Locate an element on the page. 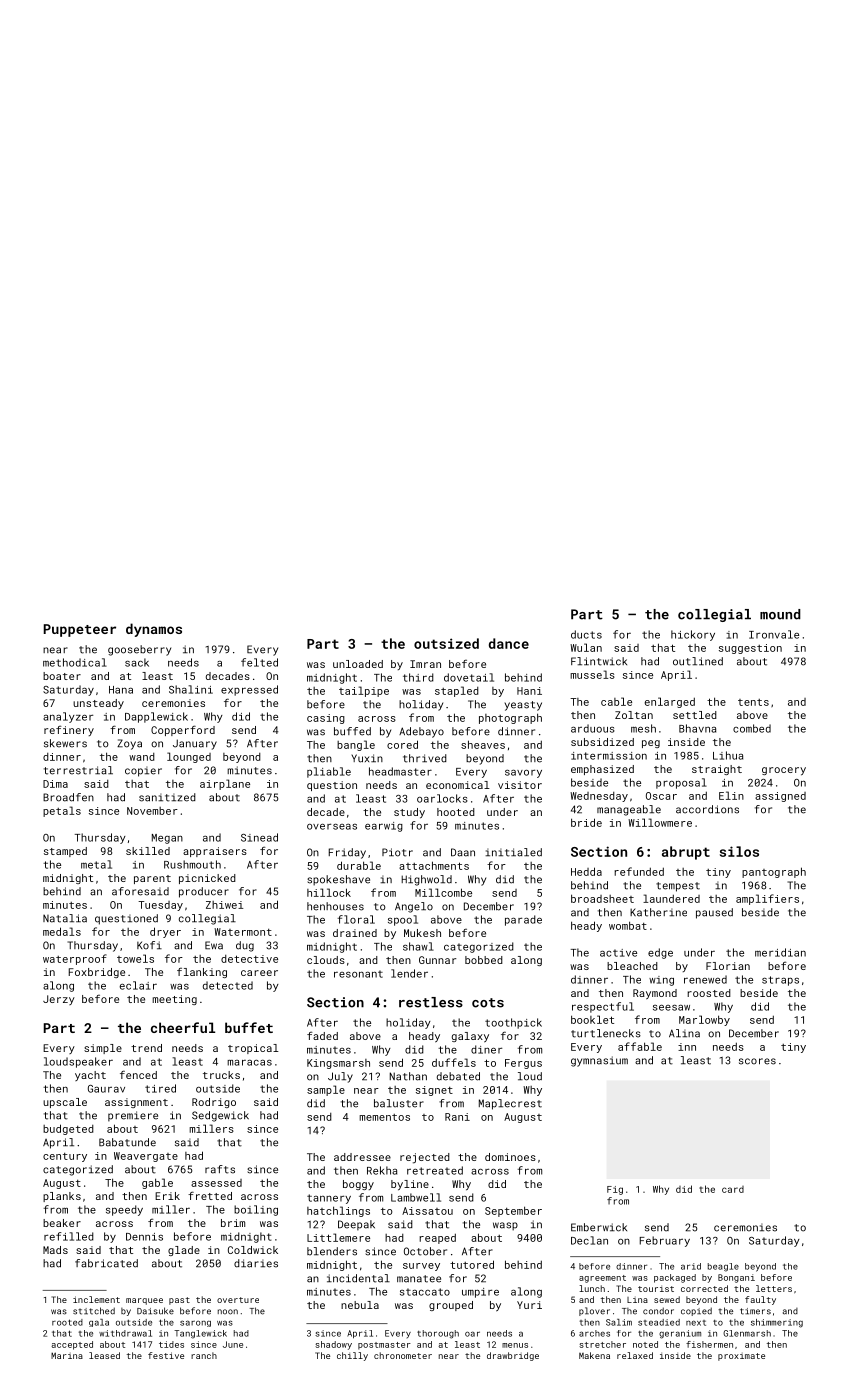 The width and height of the image is (849, 1400). Rodrigo is located at coordinates (214, 1103).
